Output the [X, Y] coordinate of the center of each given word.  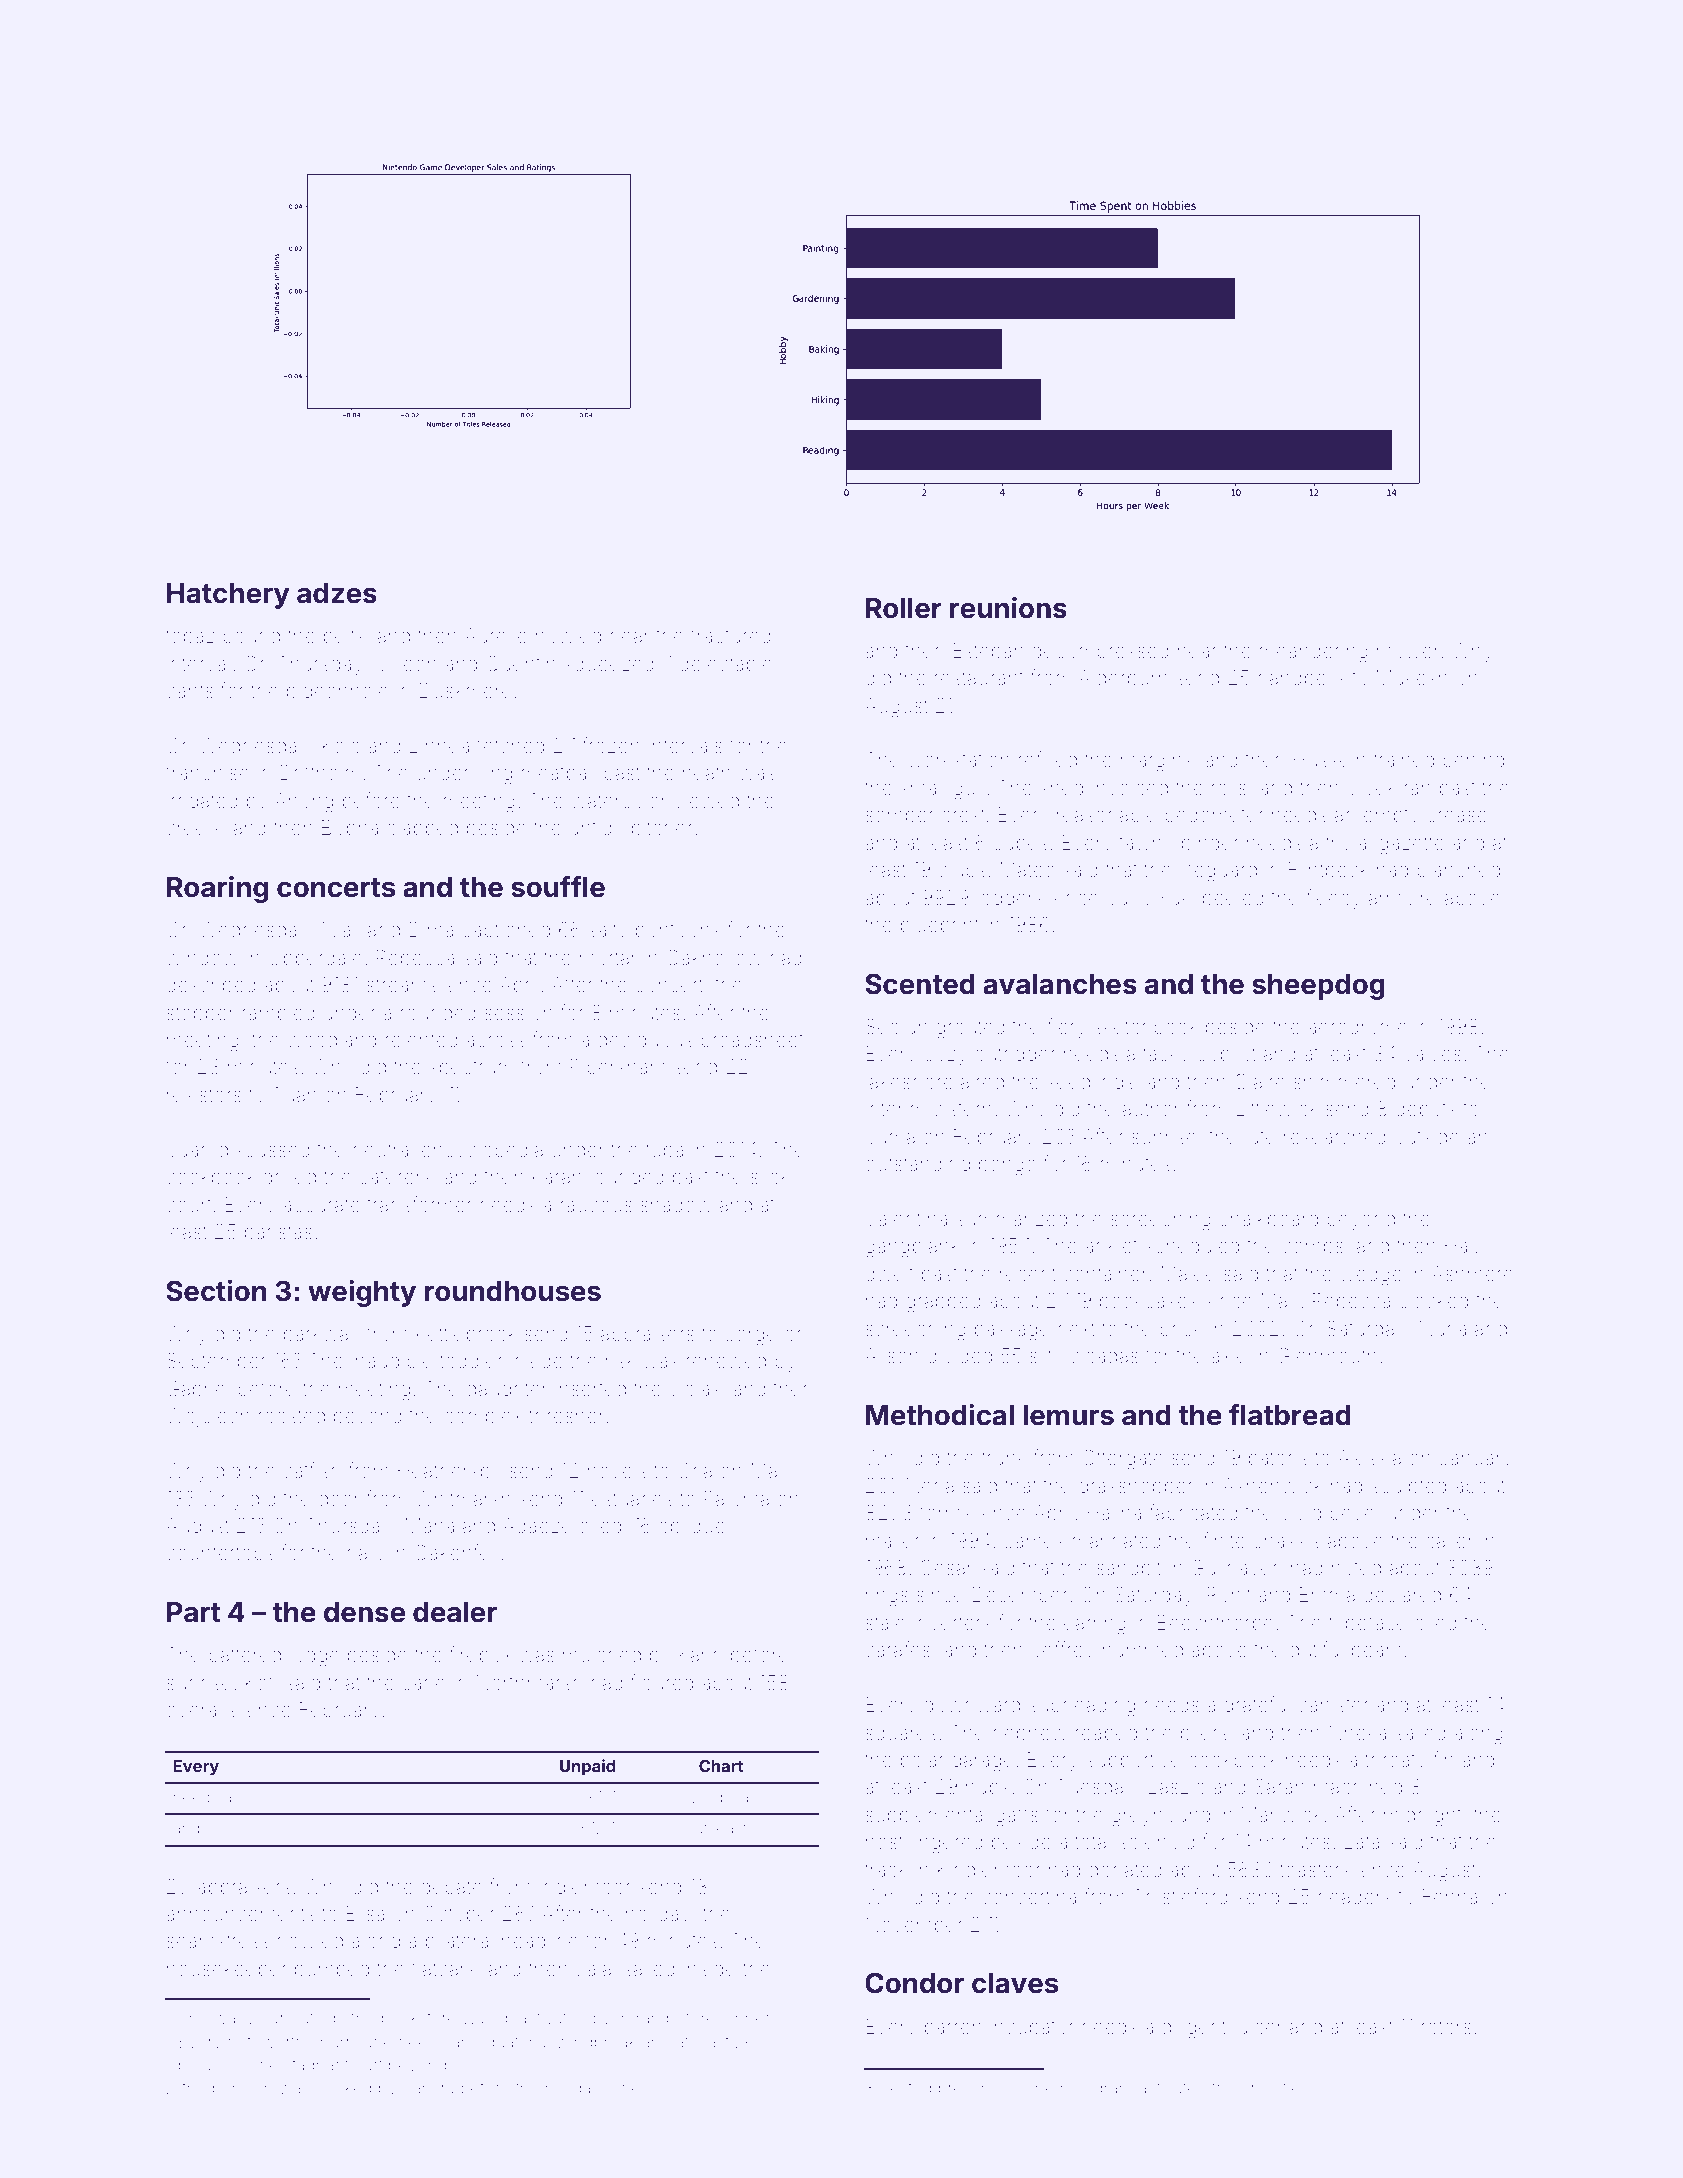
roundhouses [513, 1291]
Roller [904, 608]
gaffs [1016, 1816]
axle [1229, 1355]
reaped [1106, 1734]
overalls [201, 1709]
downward [972, 1704]
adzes [337, 593]
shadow [676, 1204]
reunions [1008, 608]
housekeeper [227, 1970]
